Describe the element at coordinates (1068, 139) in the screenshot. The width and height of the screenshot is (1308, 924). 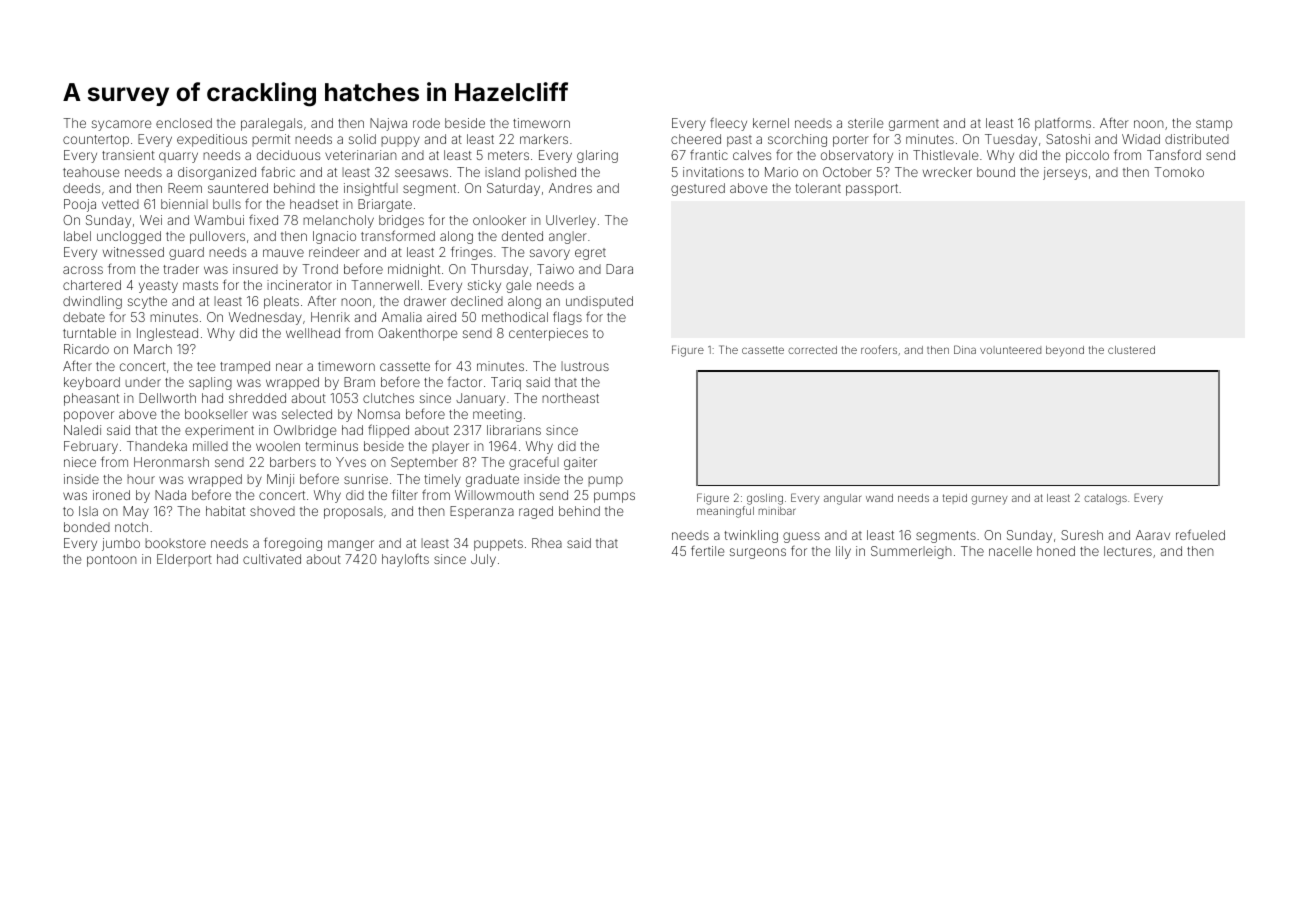
I see `Satoshi` at that location.
